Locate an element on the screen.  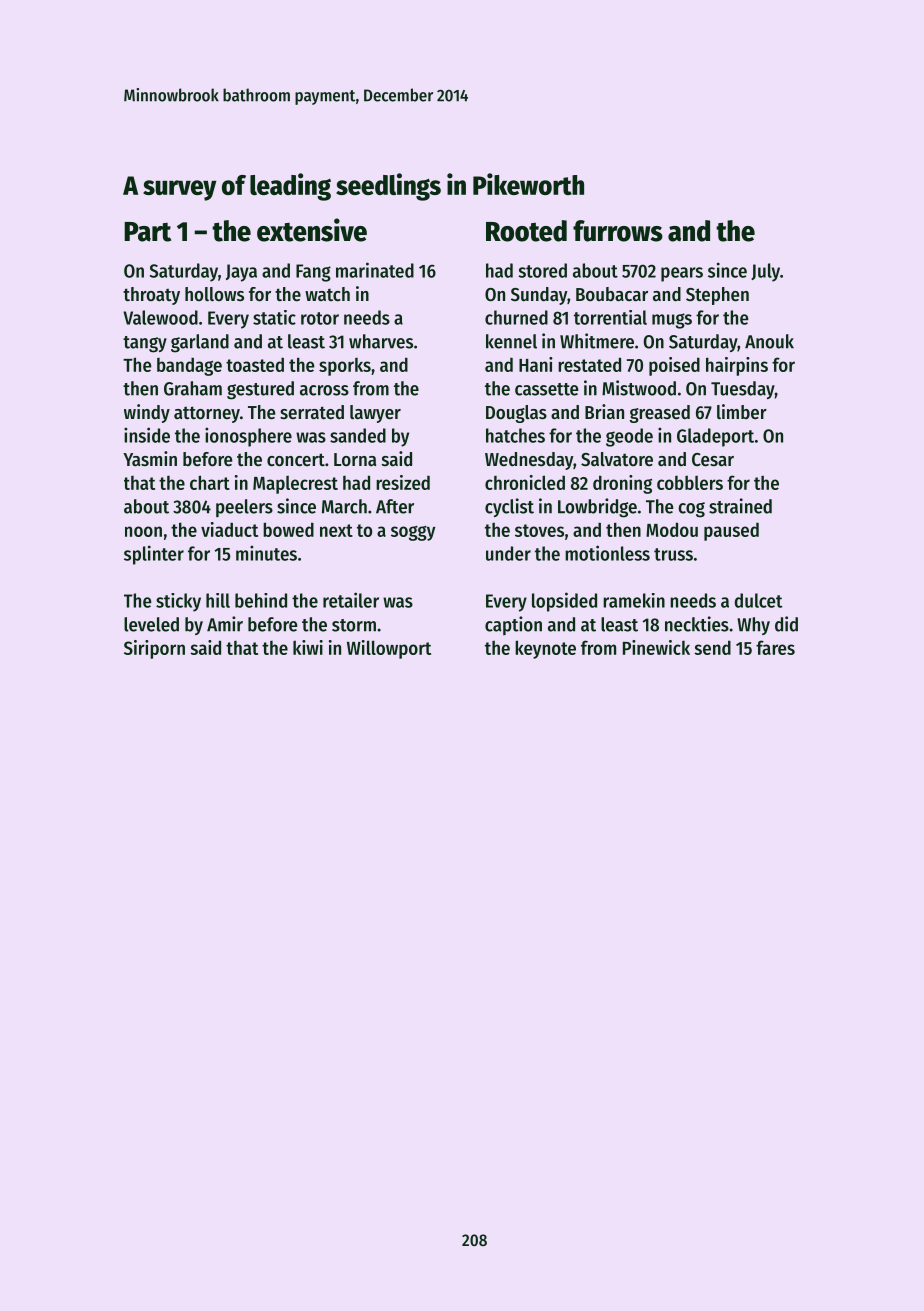
Part is located at coordinates (147, 232).
